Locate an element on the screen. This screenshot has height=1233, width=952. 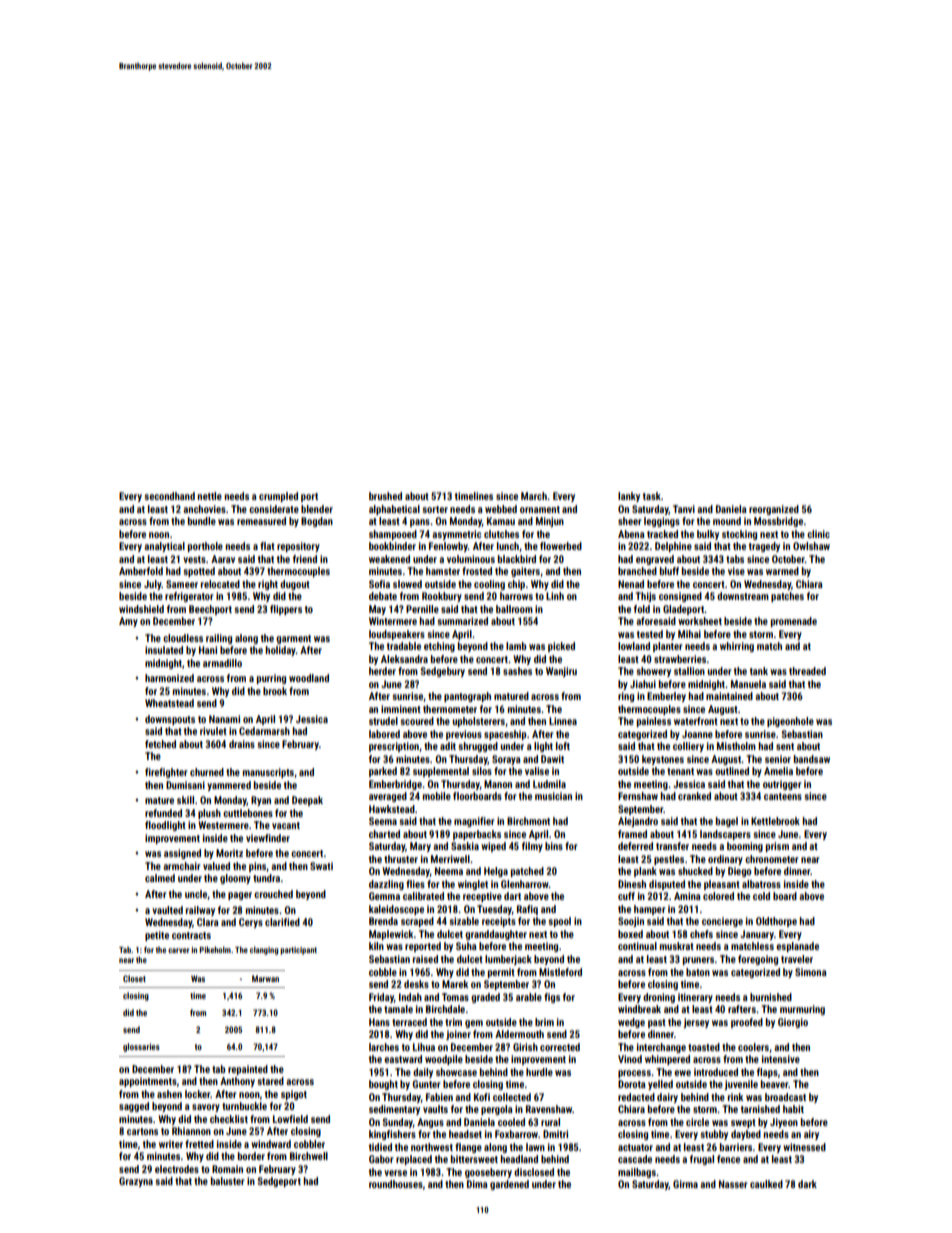
burnished is located at coordinates (771, 997).
